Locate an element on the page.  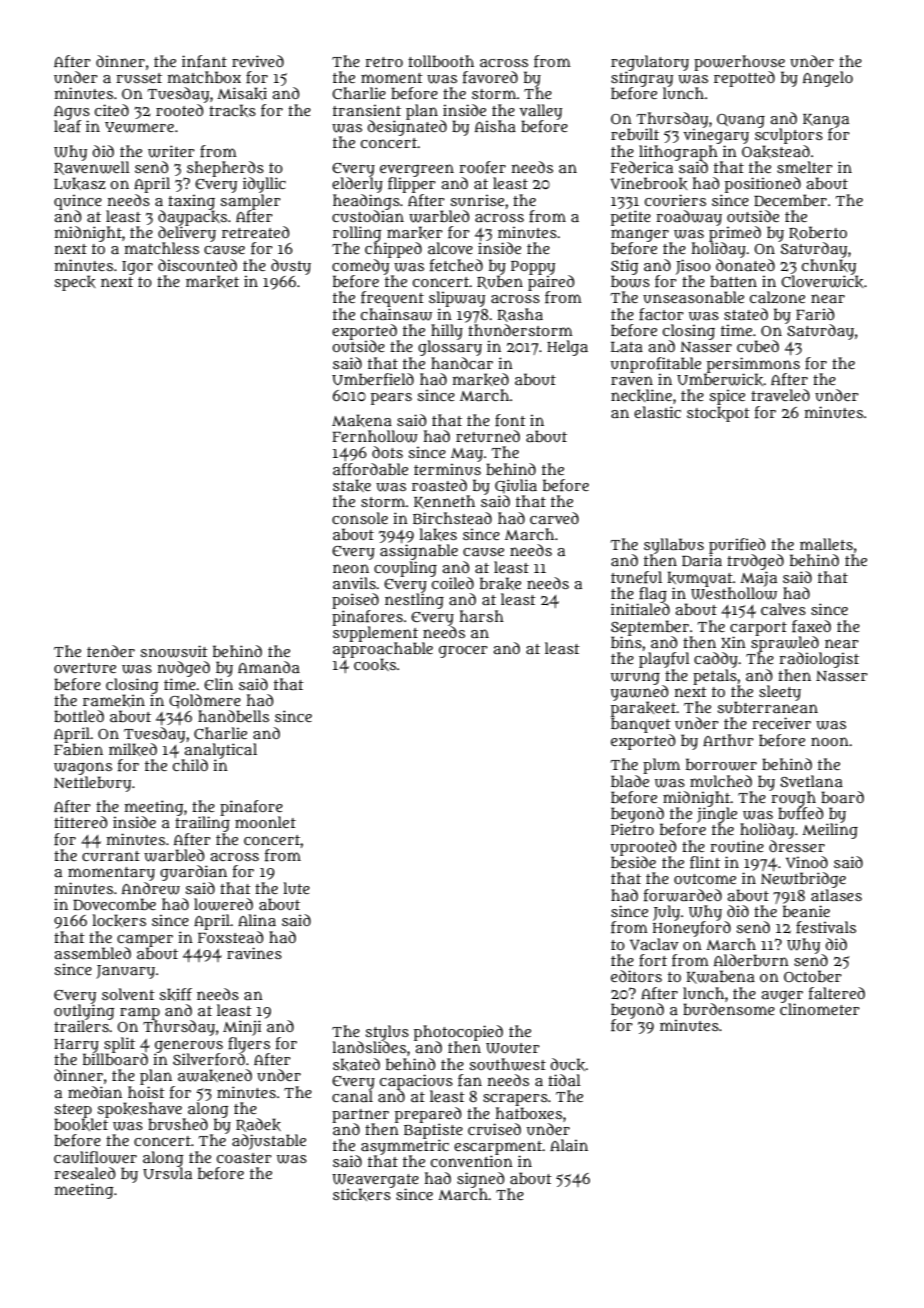
stingray is located at coordinates (642, 79).
